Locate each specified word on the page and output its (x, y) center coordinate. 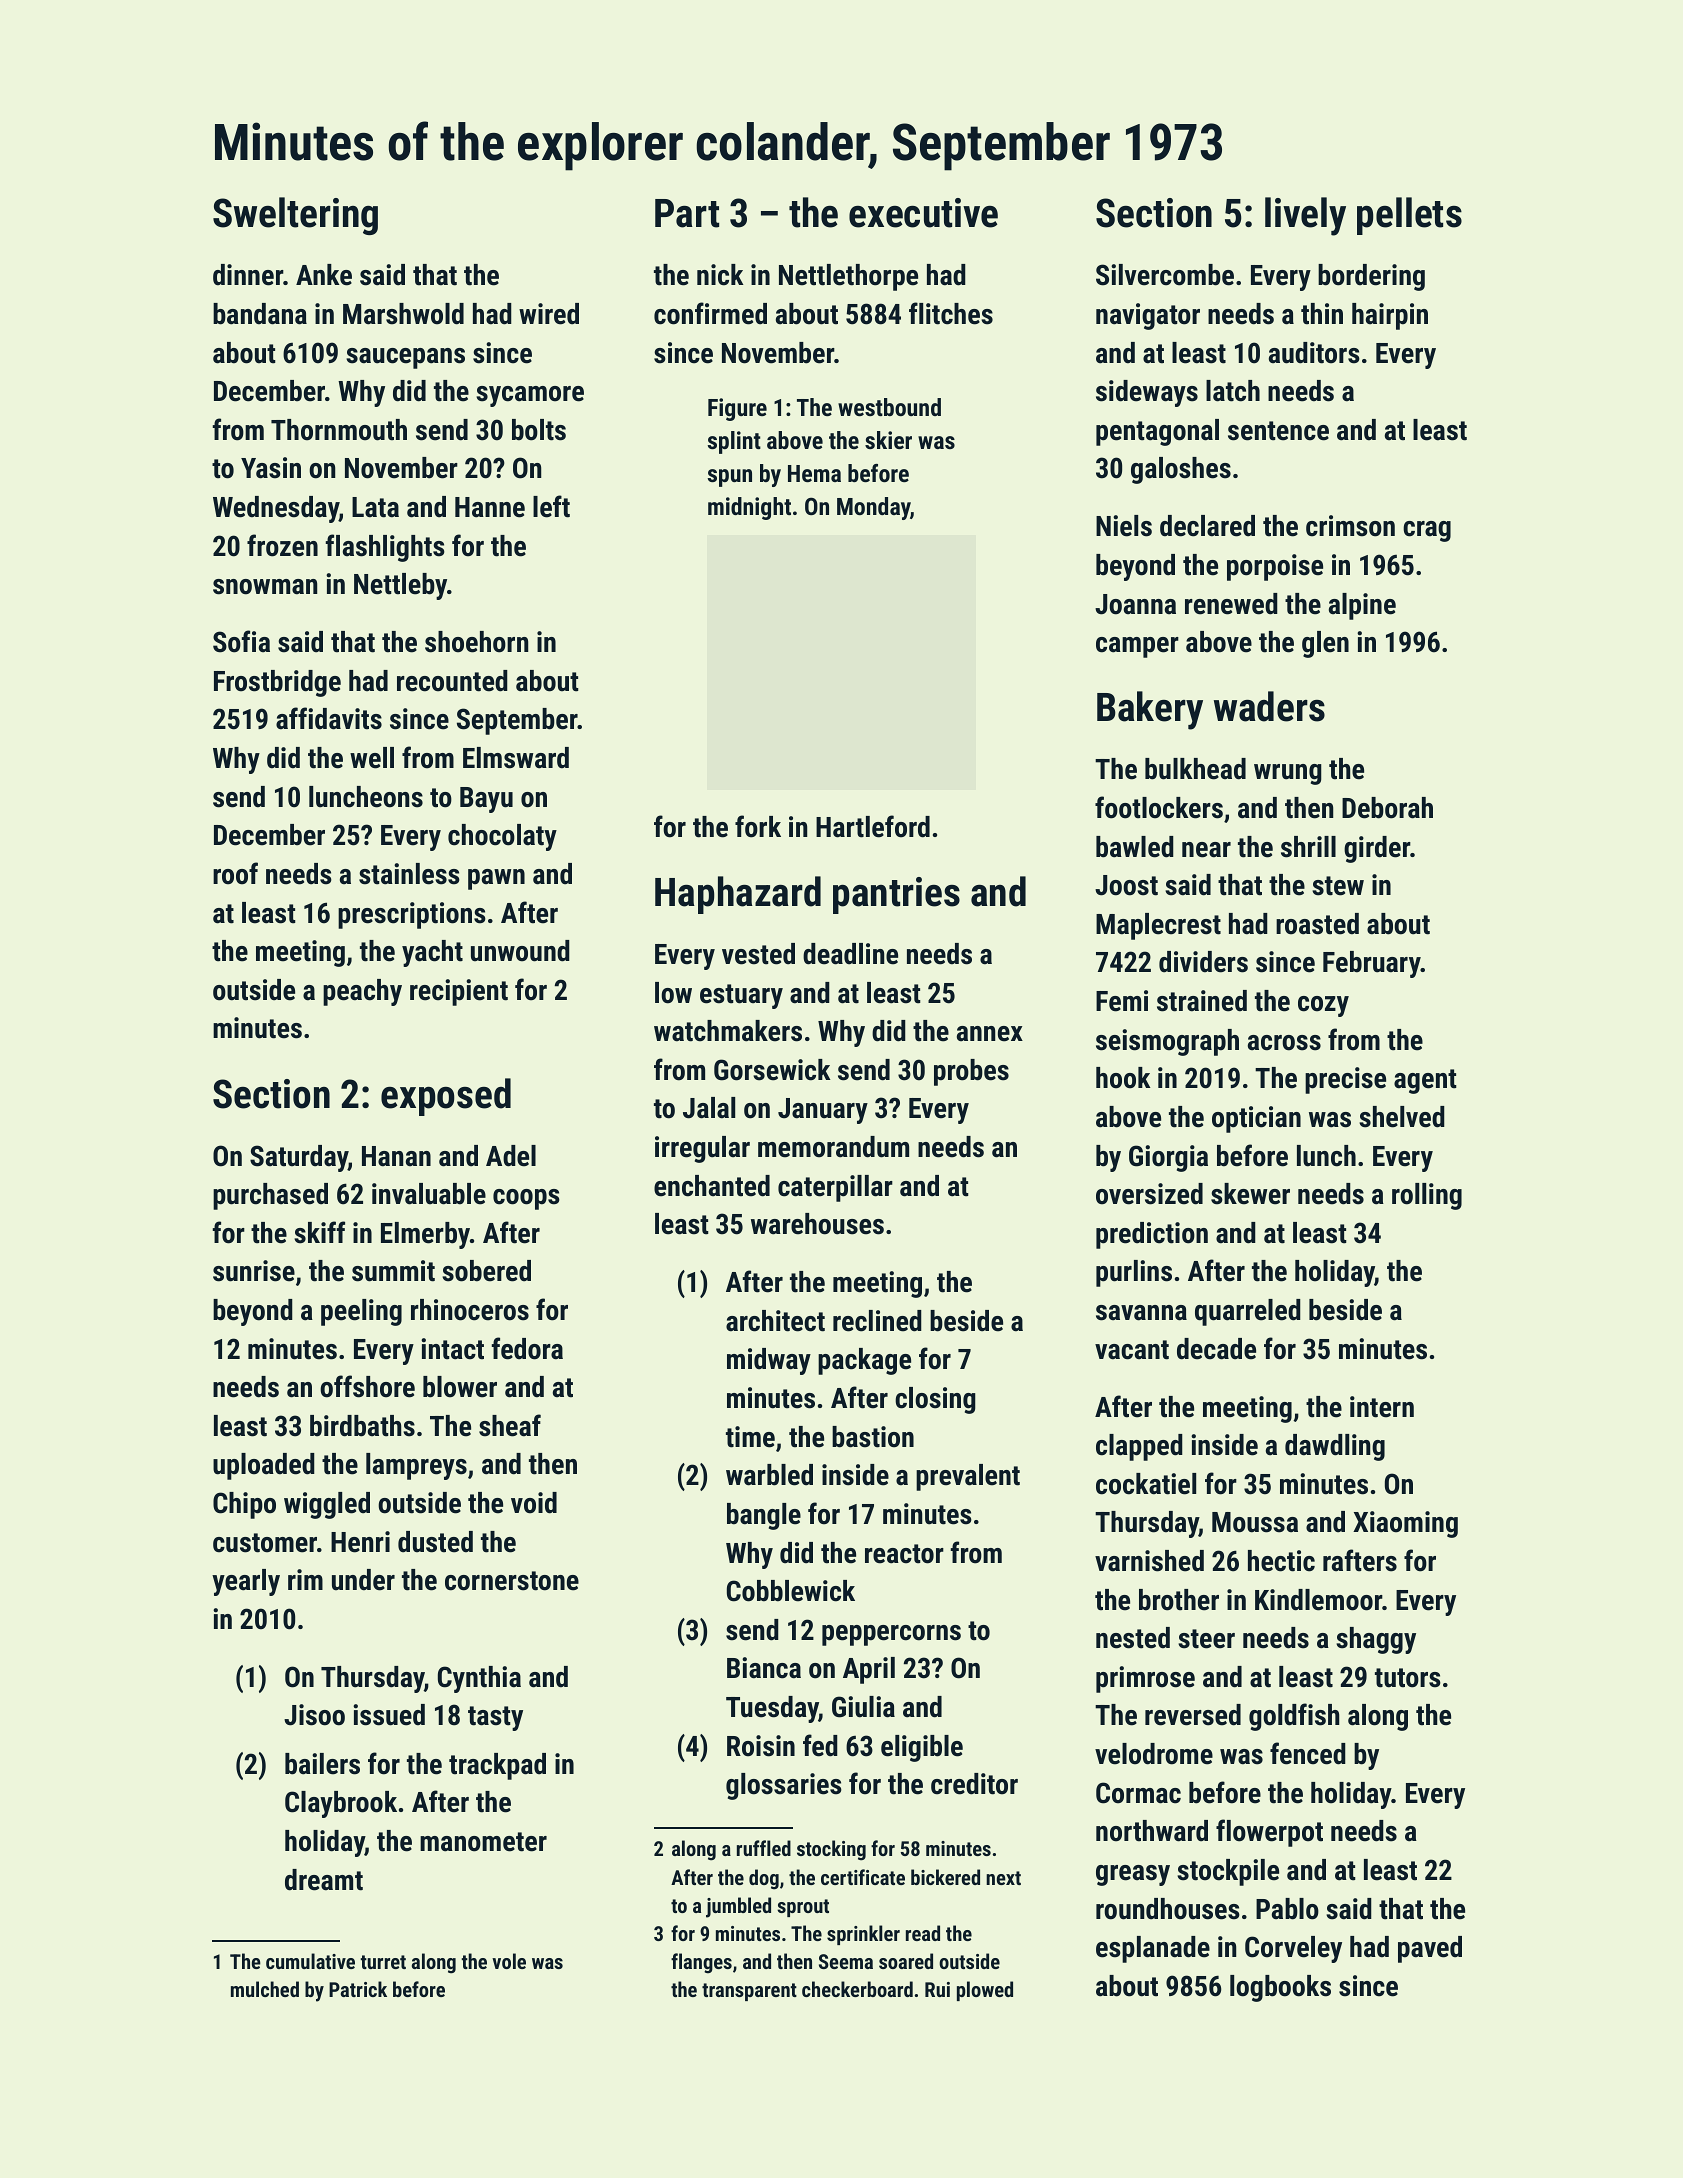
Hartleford (873, 826)
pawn (496, 879)
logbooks (1280, 1988)
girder (1377, 849)
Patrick (358, 1989)
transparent (749, 1992)
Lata (375, 507)
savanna (1141, 1313)
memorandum (833, 1147)
